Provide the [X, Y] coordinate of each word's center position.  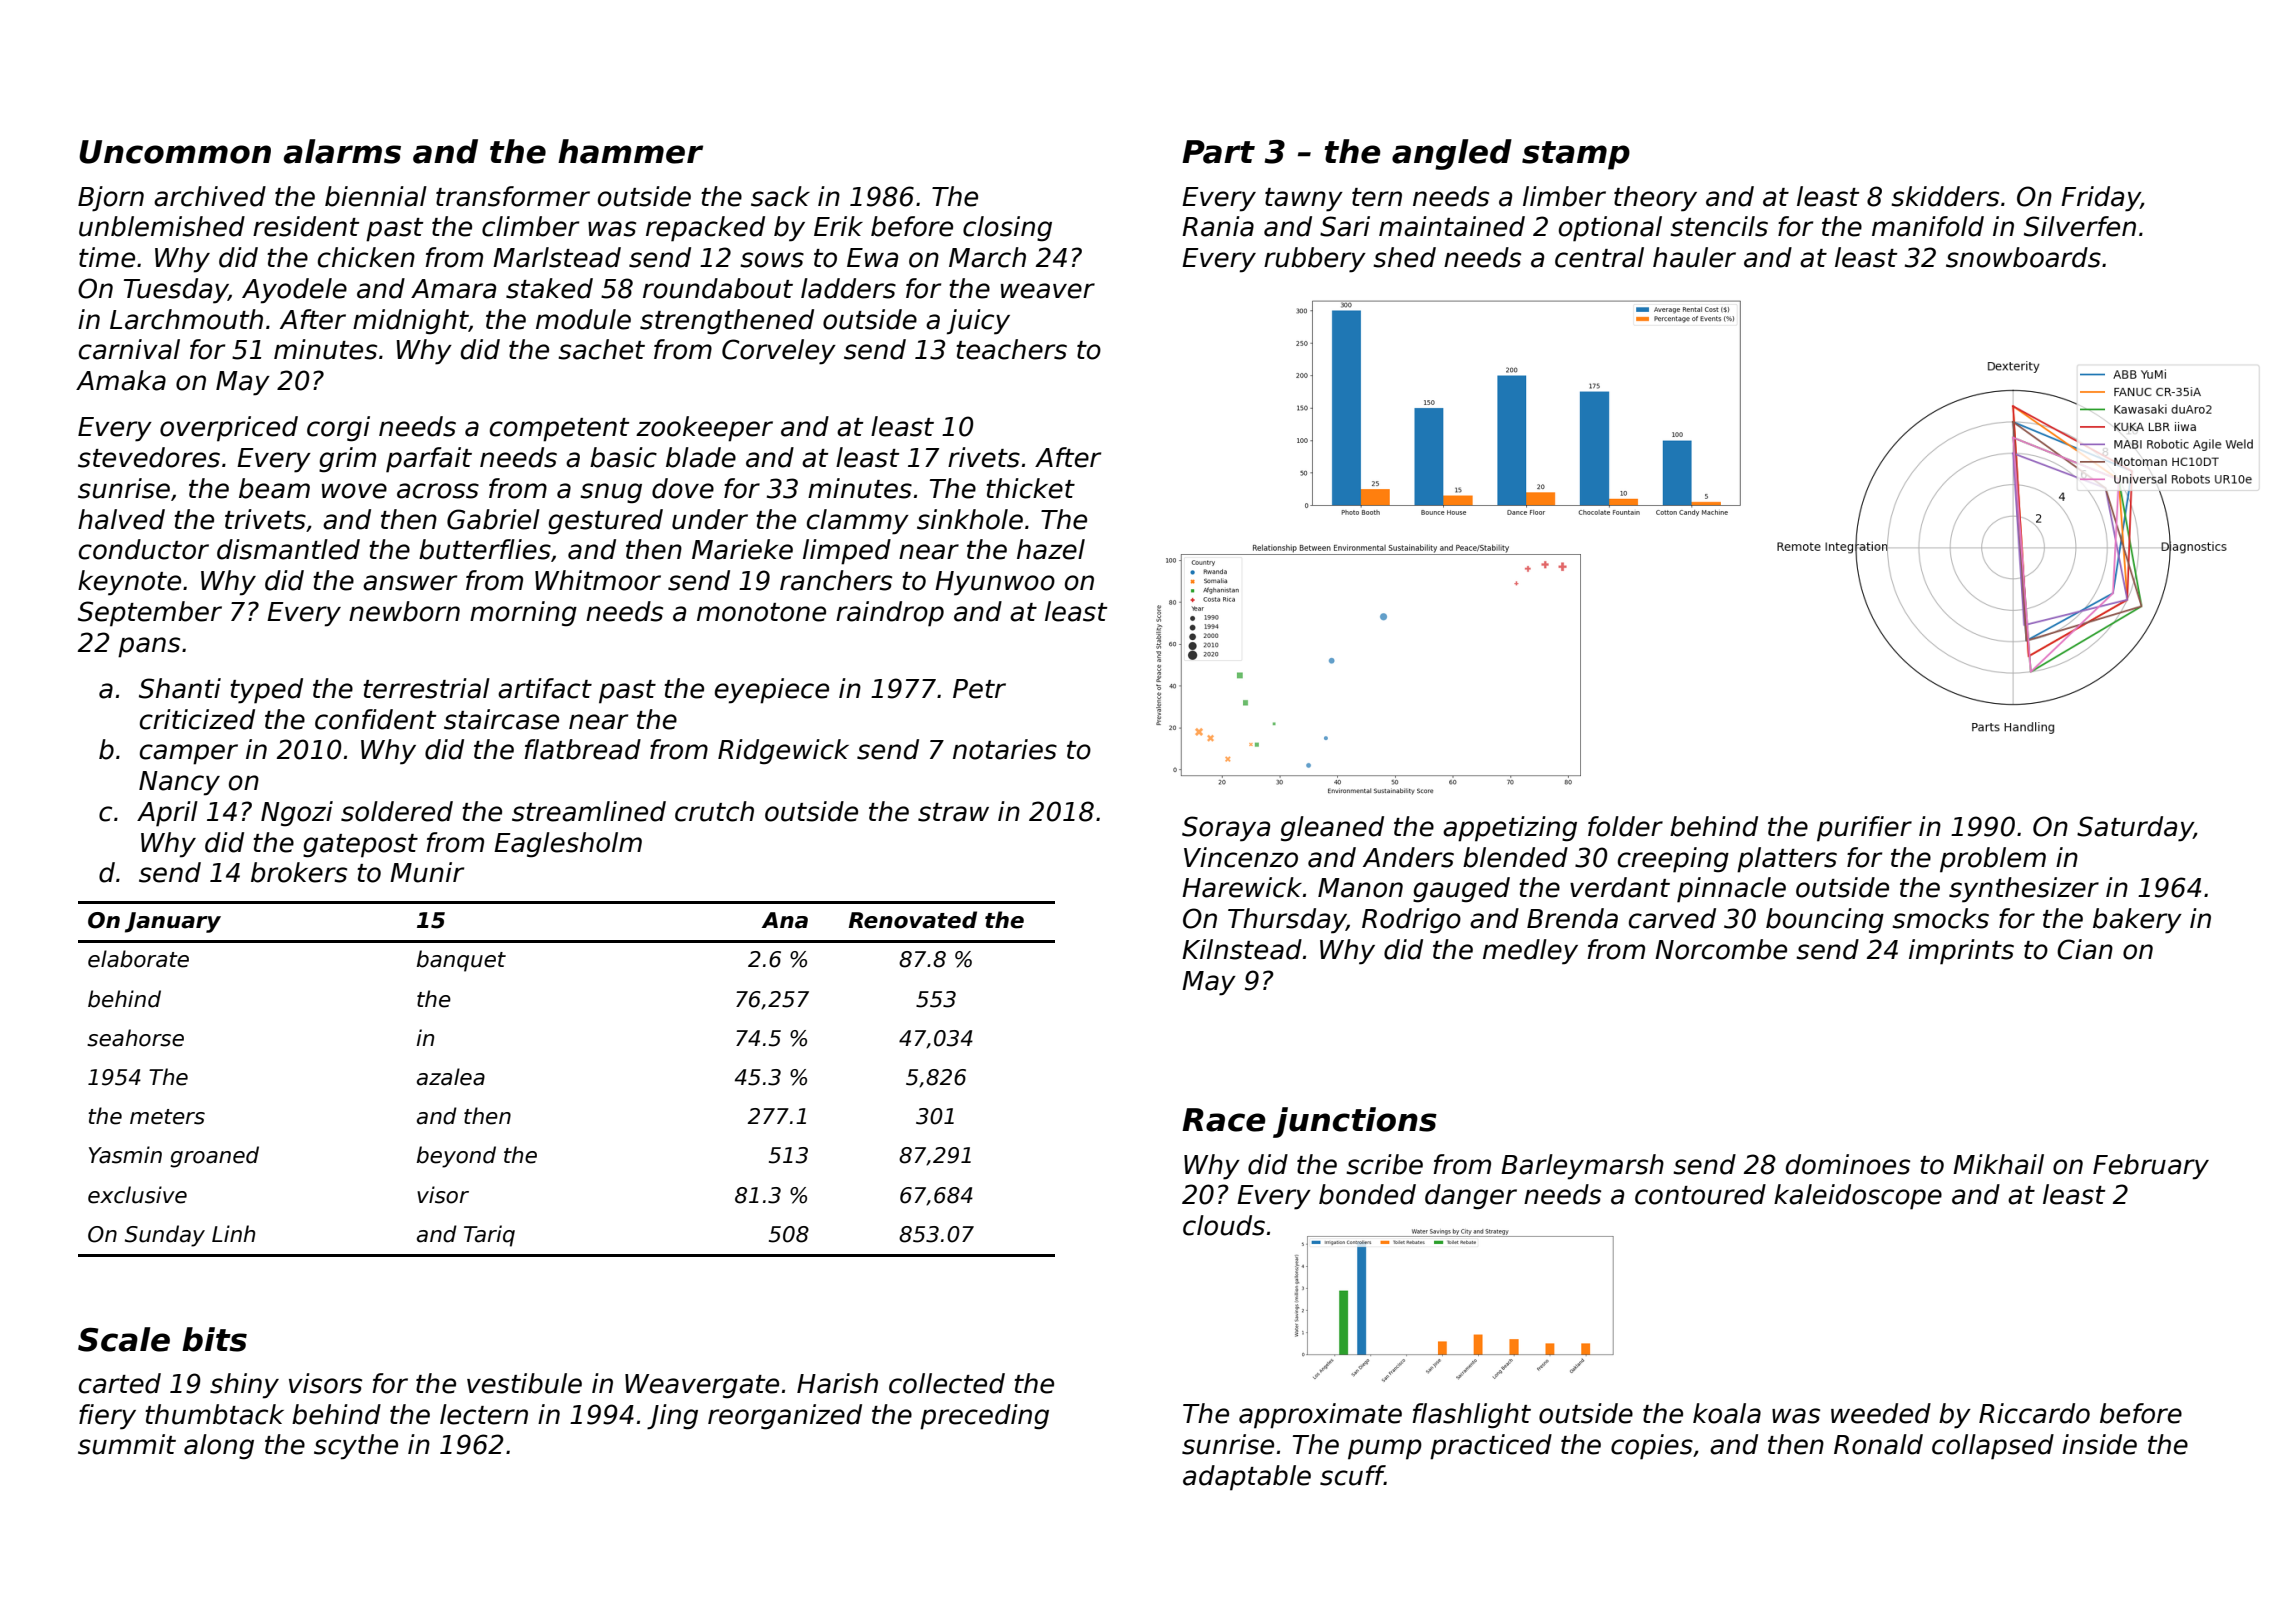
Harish [837, 1383]
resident [306, 226]
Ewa [872, 258]
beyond [456, 1157]
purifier [1864, 829]
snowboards [2023, 257]
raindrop [890, 614]
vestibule [524, 1383]
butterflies [485, 549]
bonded [1367, 1194]
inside [2099, 1444]
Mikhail [1998, 1164]
